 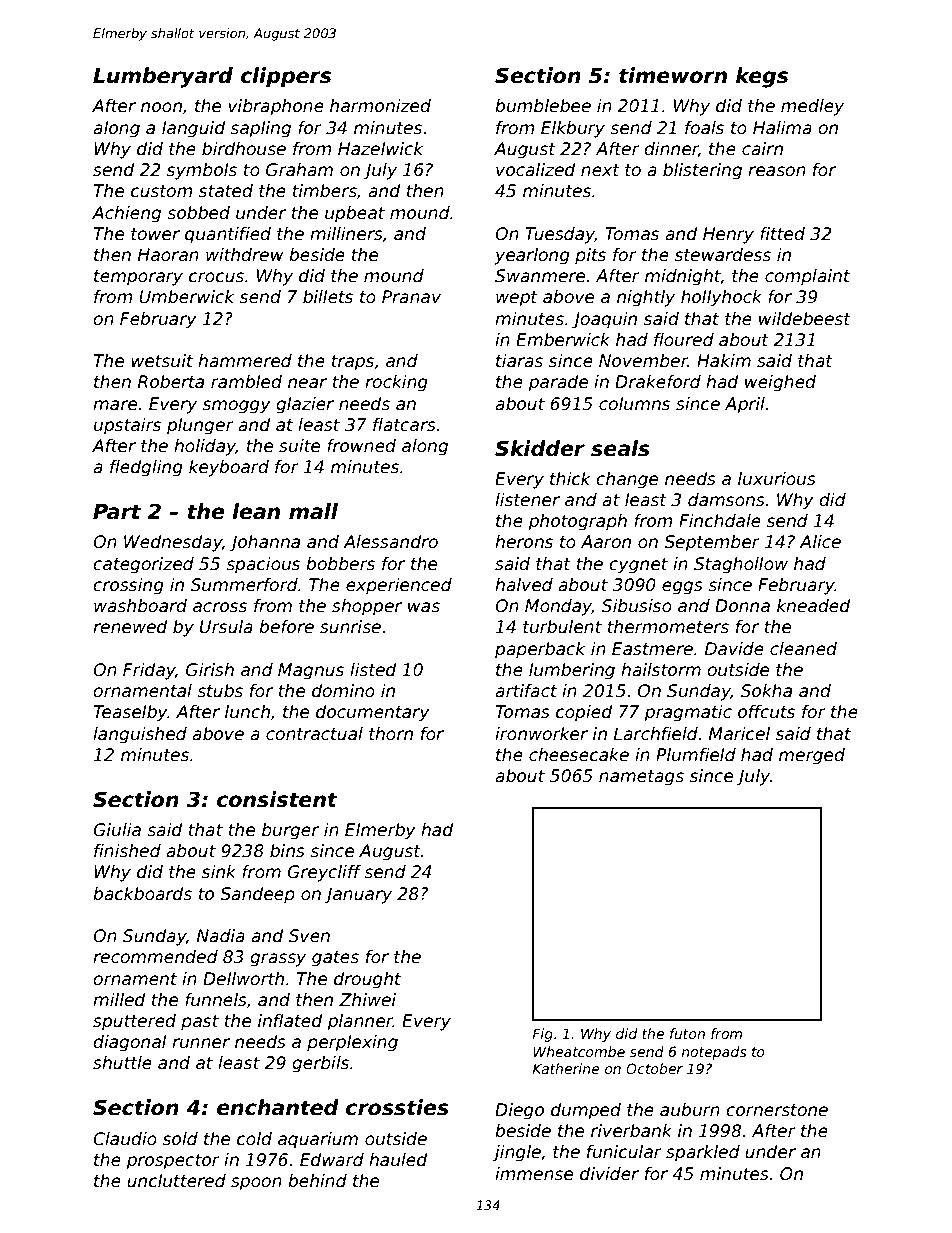 What do you see at coordinates (777, 1110) in the screenshot?
I see `cornerstone` at bounding box center [777, 1110].
